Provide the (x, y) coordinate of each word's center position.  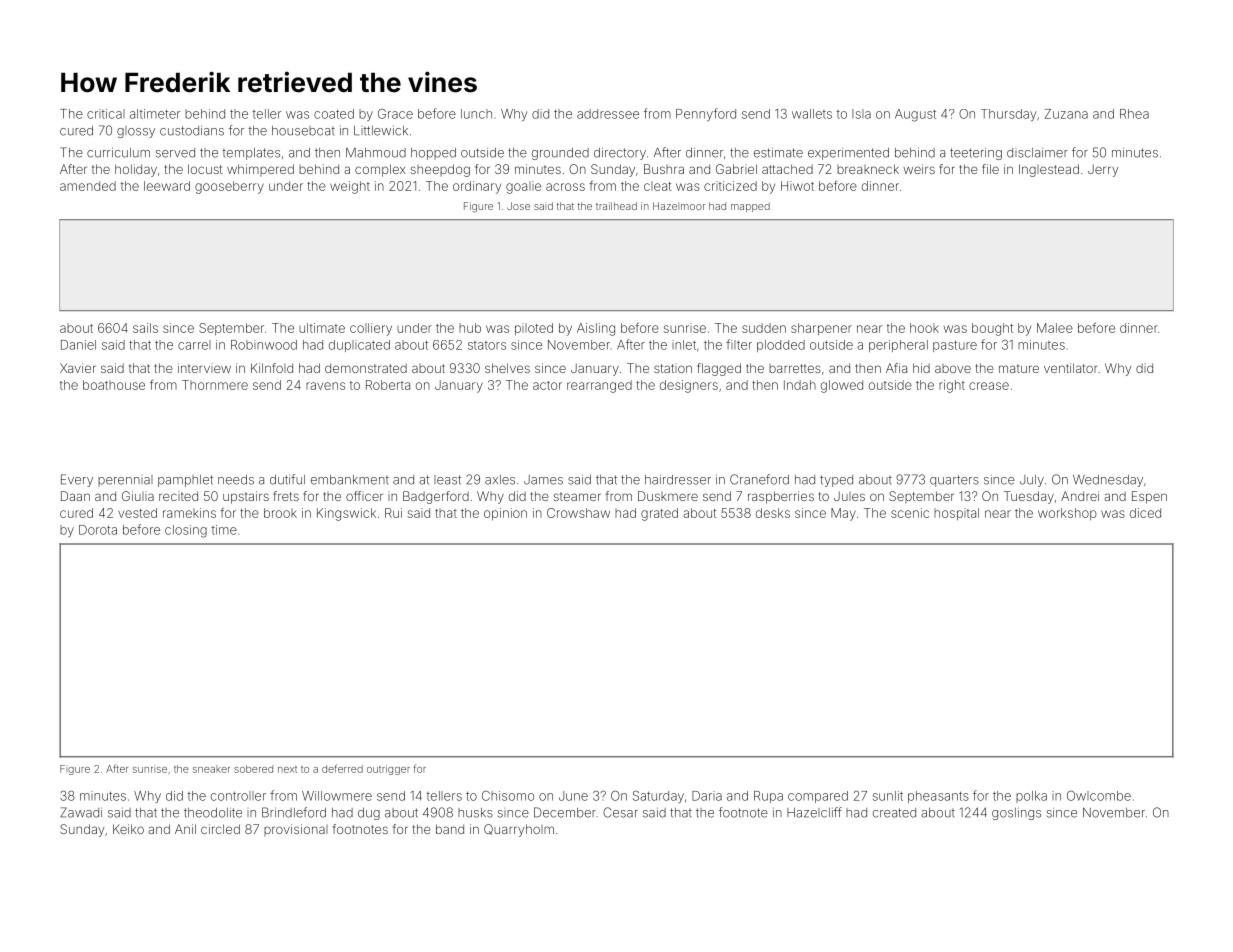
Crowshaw (578, 513)
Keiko (128, 829)
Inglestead (1049, 170)
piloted (534, 329)
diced (1145, 513)
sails (145, 328)
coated (334, 114)
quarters (954, 481)
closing (186, 531)
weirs (919, 169)
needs (236, 480)
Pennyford (706, 114)
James (543, 480)
